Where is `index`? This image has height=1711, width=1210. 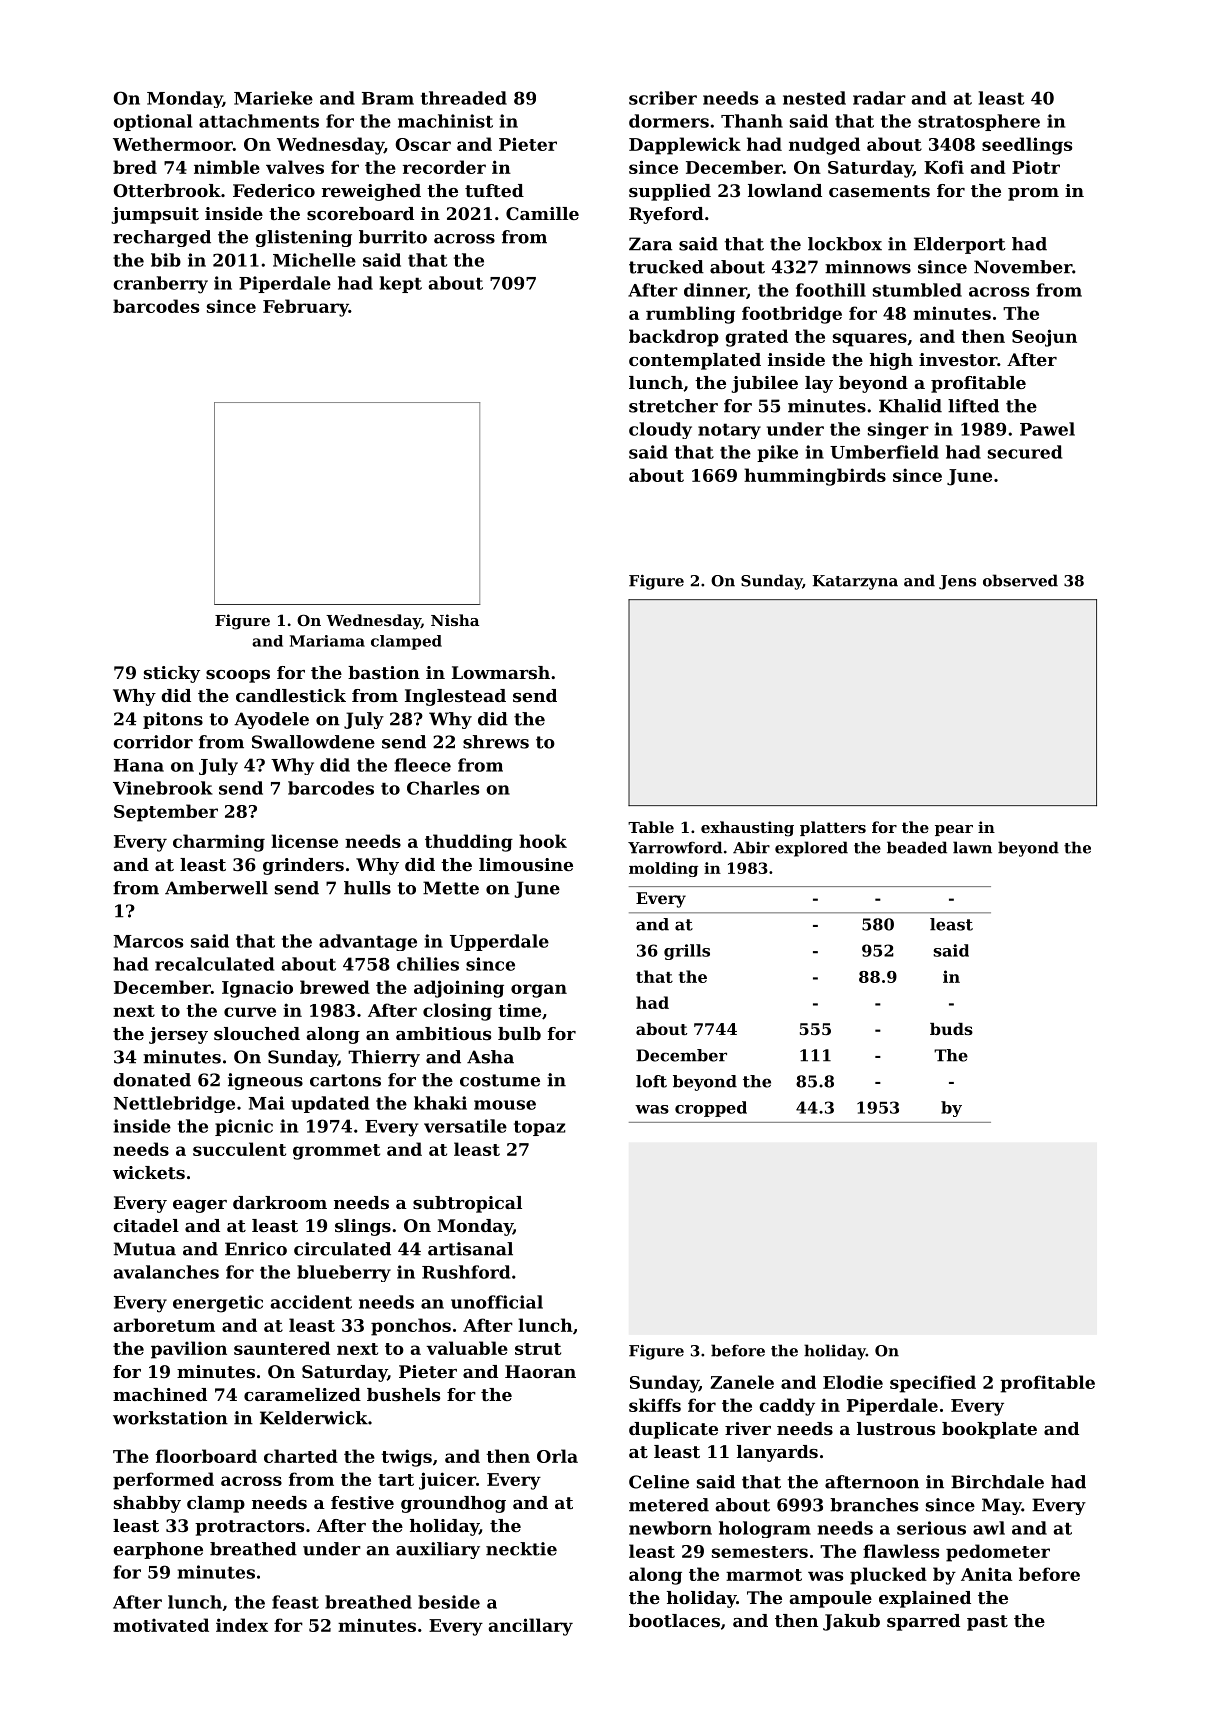 index is located at coordinates (242, 1625).
